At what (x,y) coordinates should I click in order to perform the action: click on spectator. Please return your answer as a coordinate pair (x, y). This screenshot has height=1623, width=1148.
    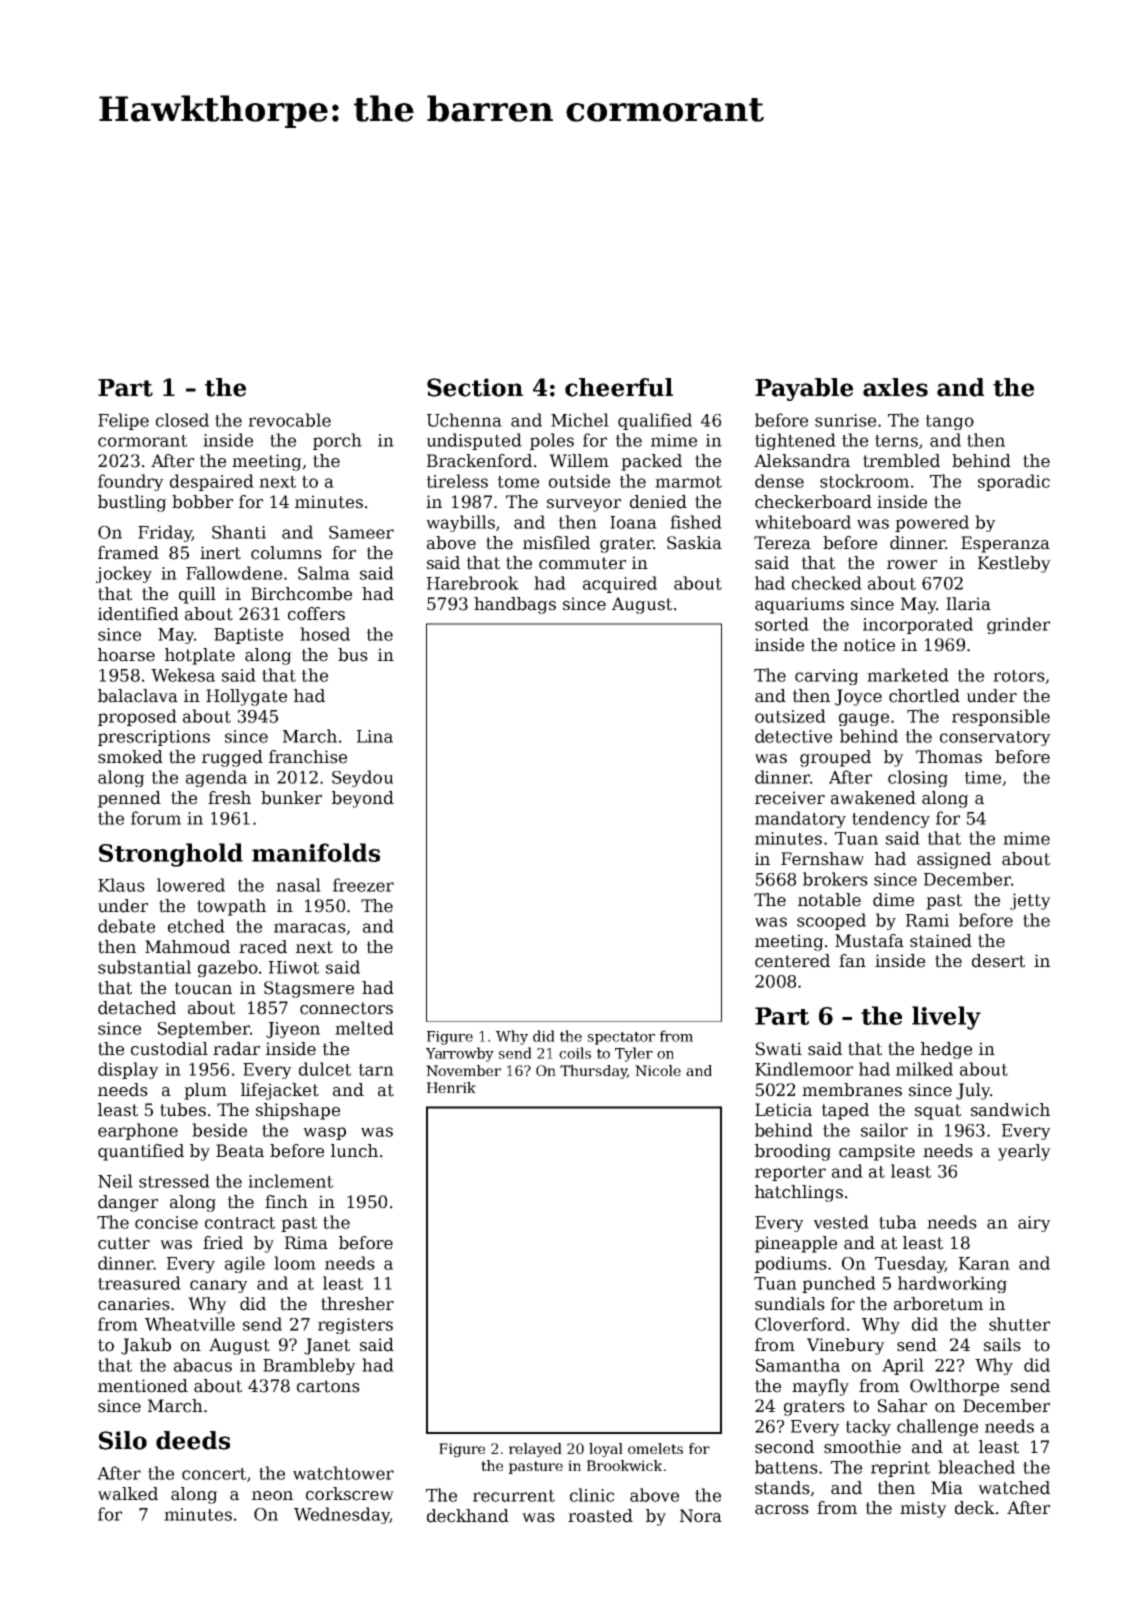
    Looking at the image, I should click on (621, 1038).
